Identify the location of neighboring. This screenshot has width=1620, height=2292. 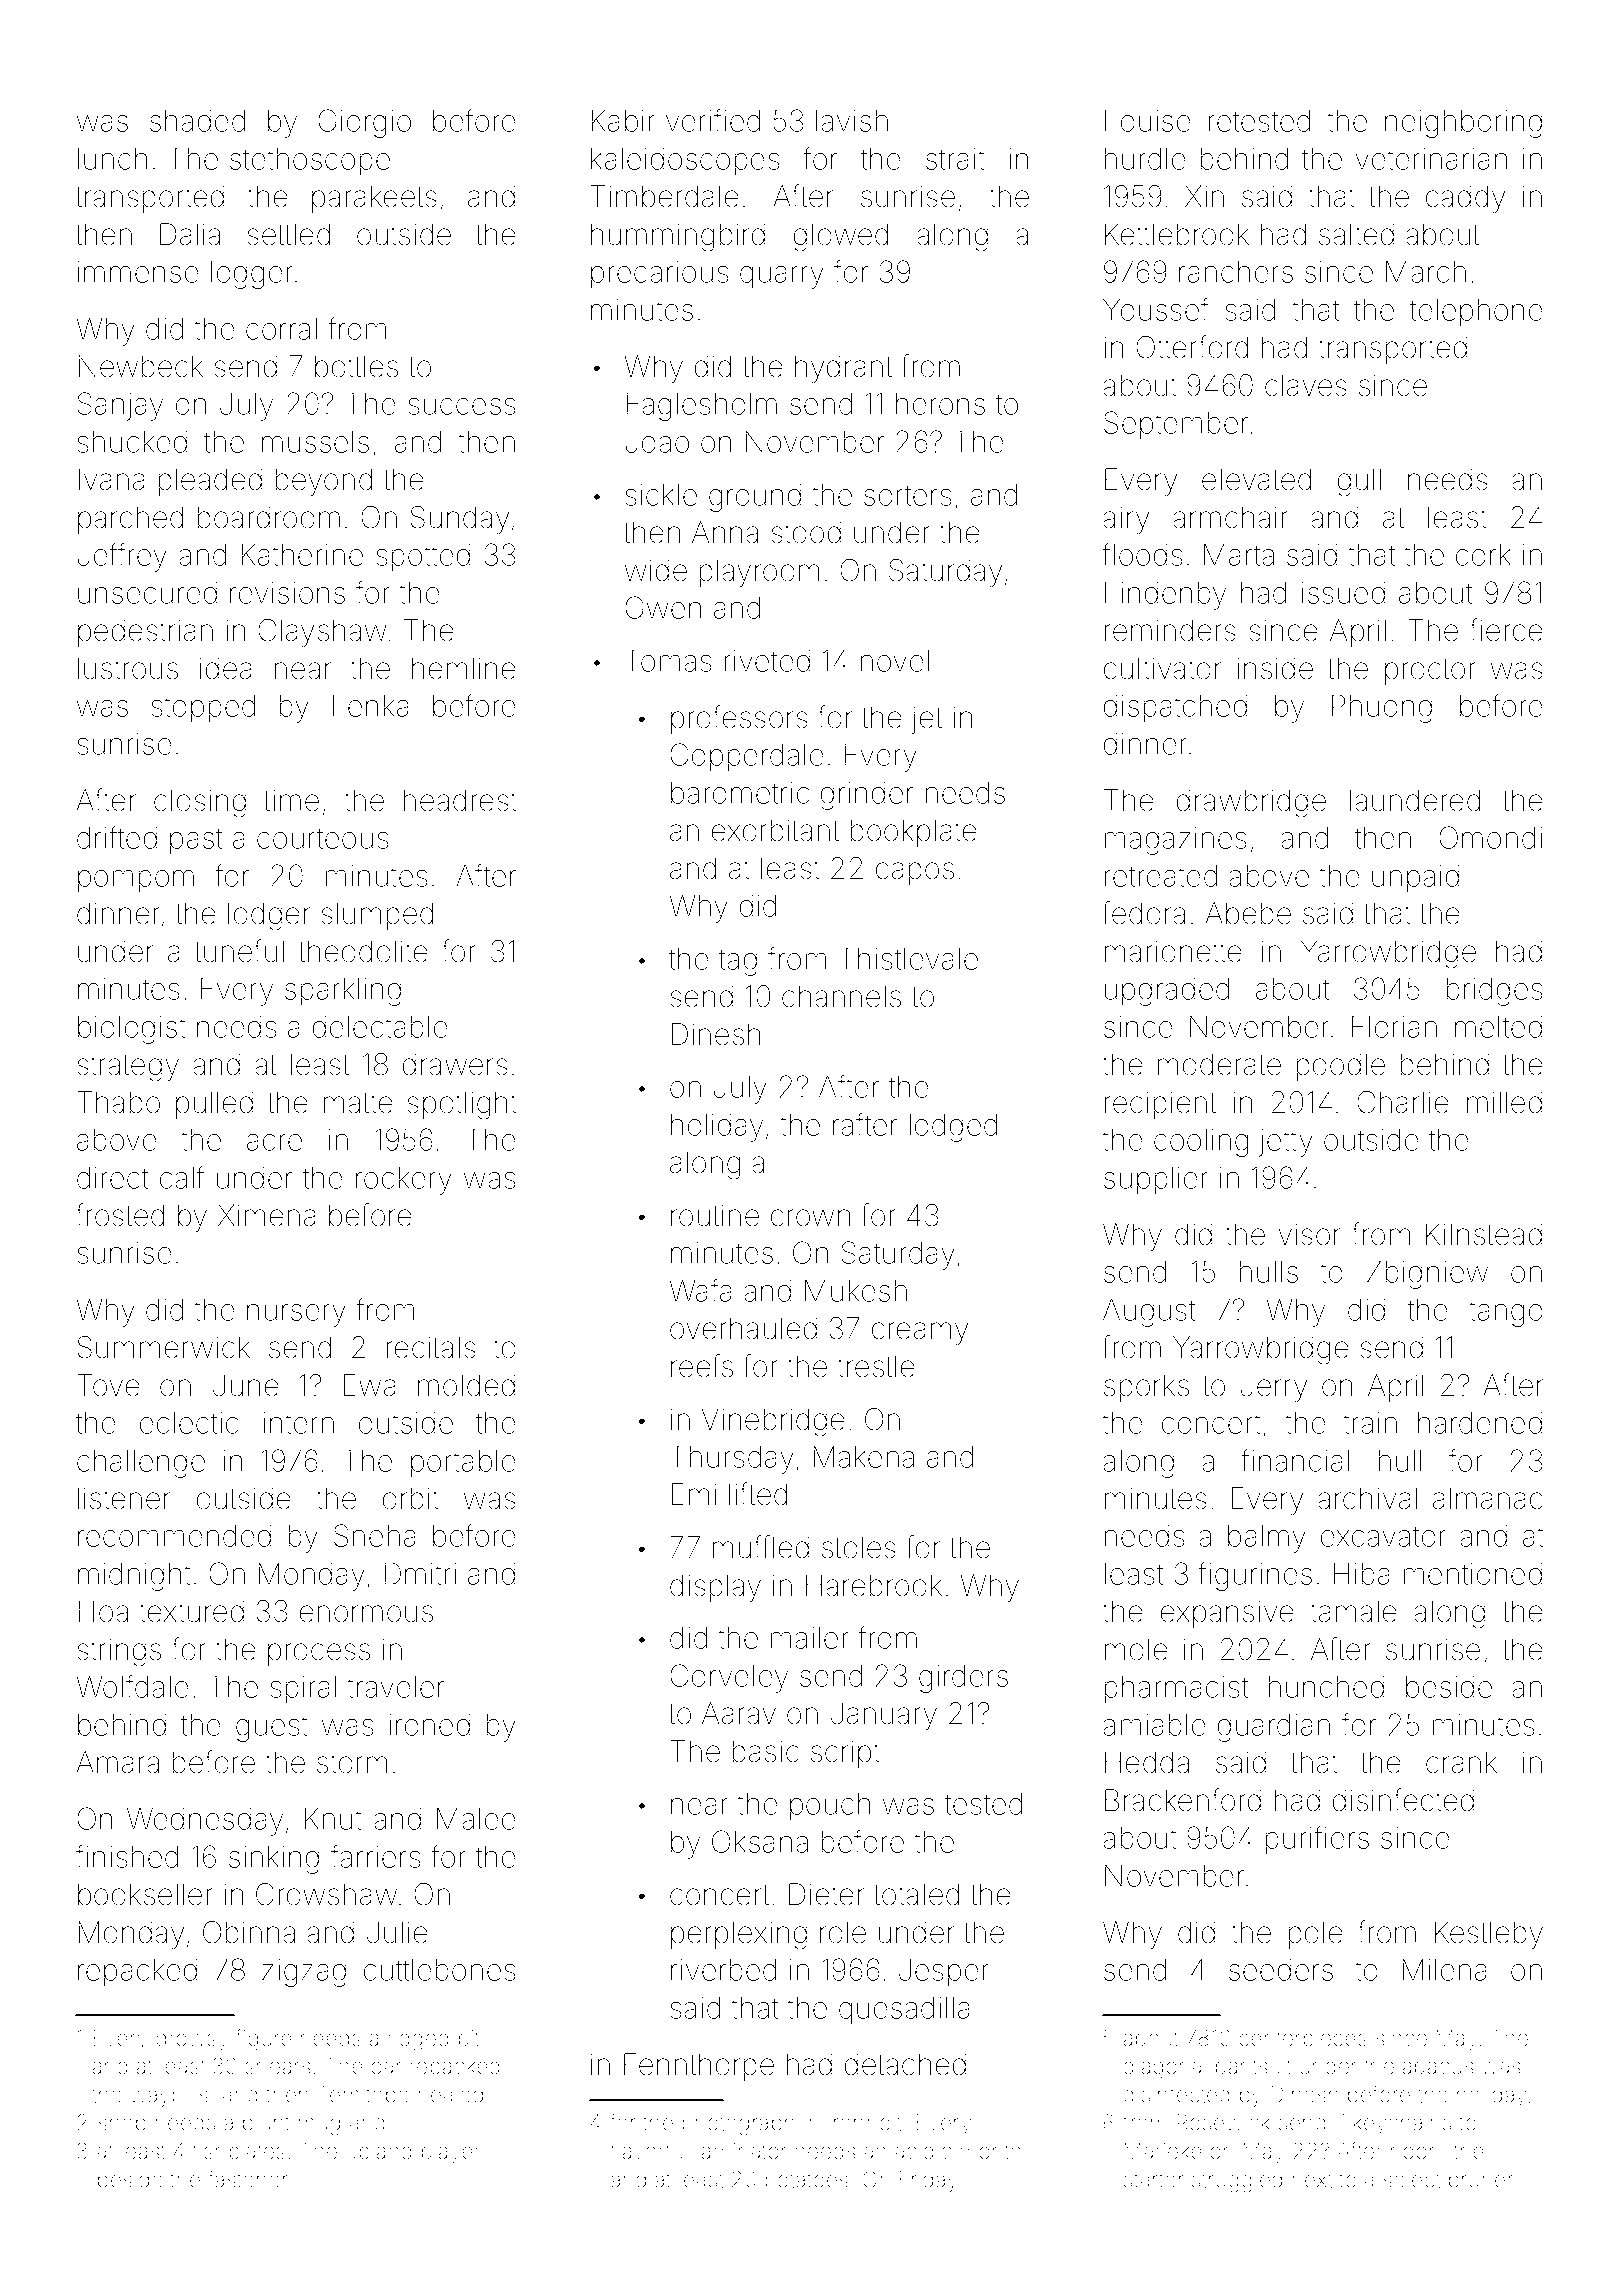
(1463, 124).
